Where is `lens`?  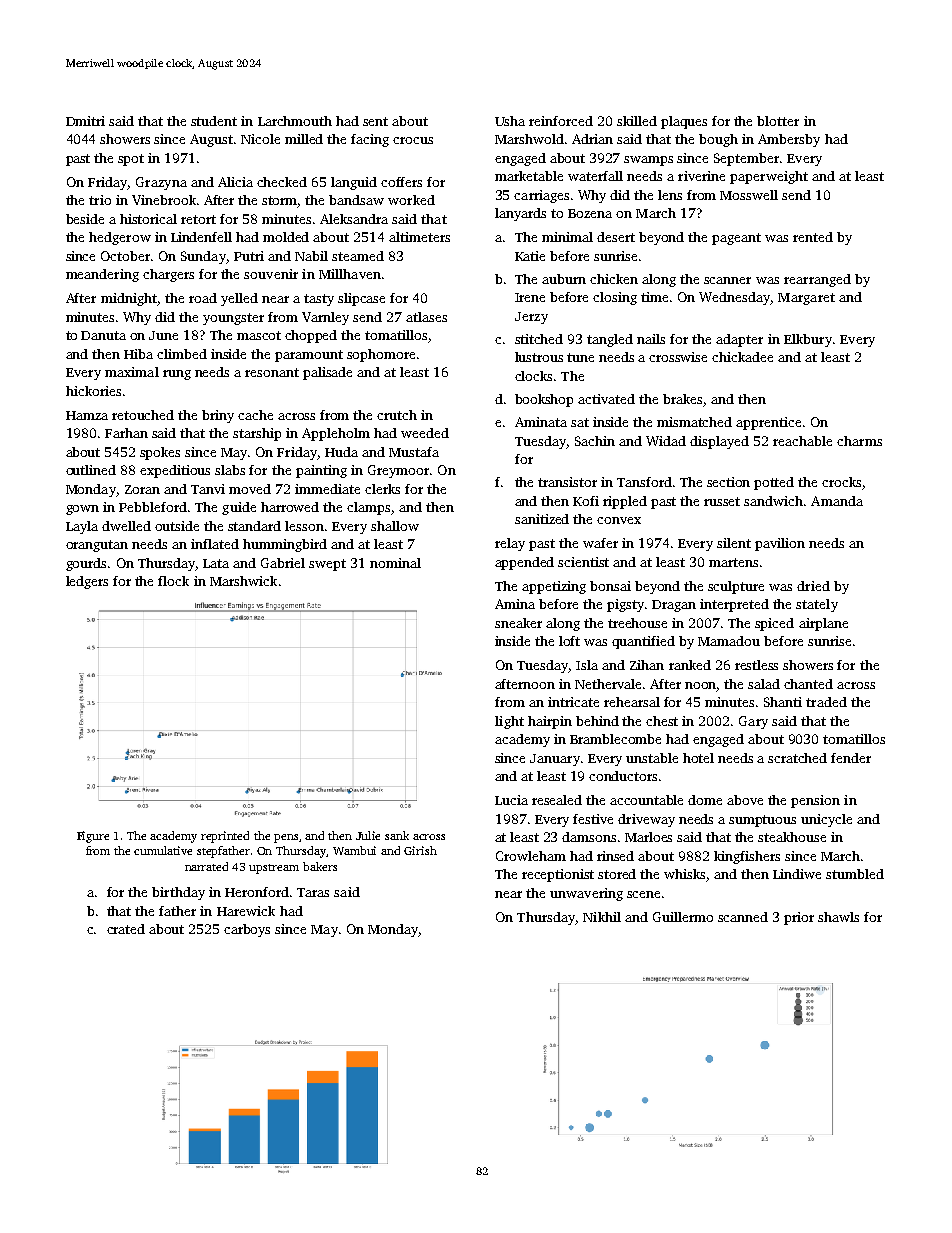 lens is located at coordinates (670, 195).
